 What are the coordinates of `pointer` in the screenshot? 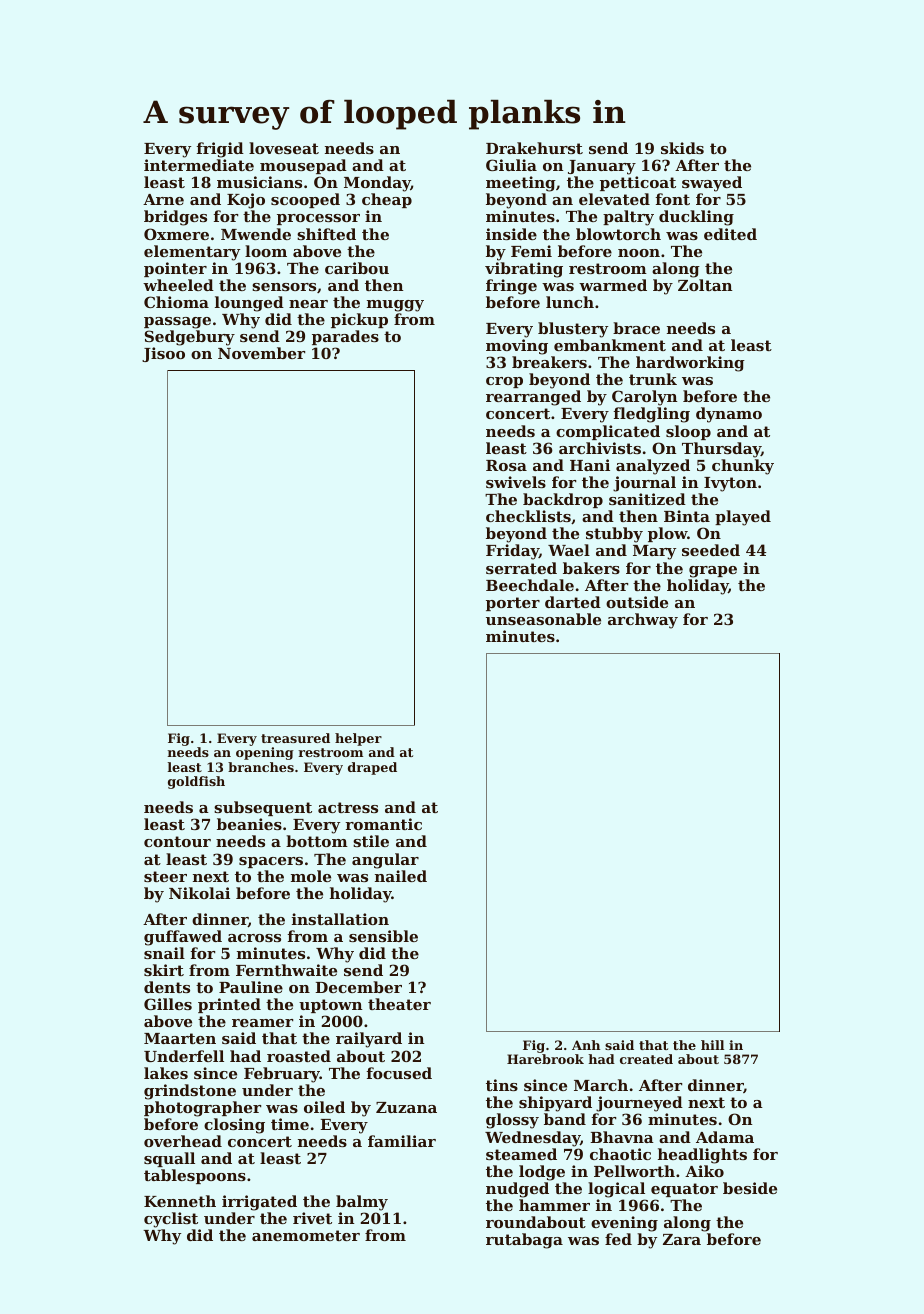 It's located at (175, 269).
